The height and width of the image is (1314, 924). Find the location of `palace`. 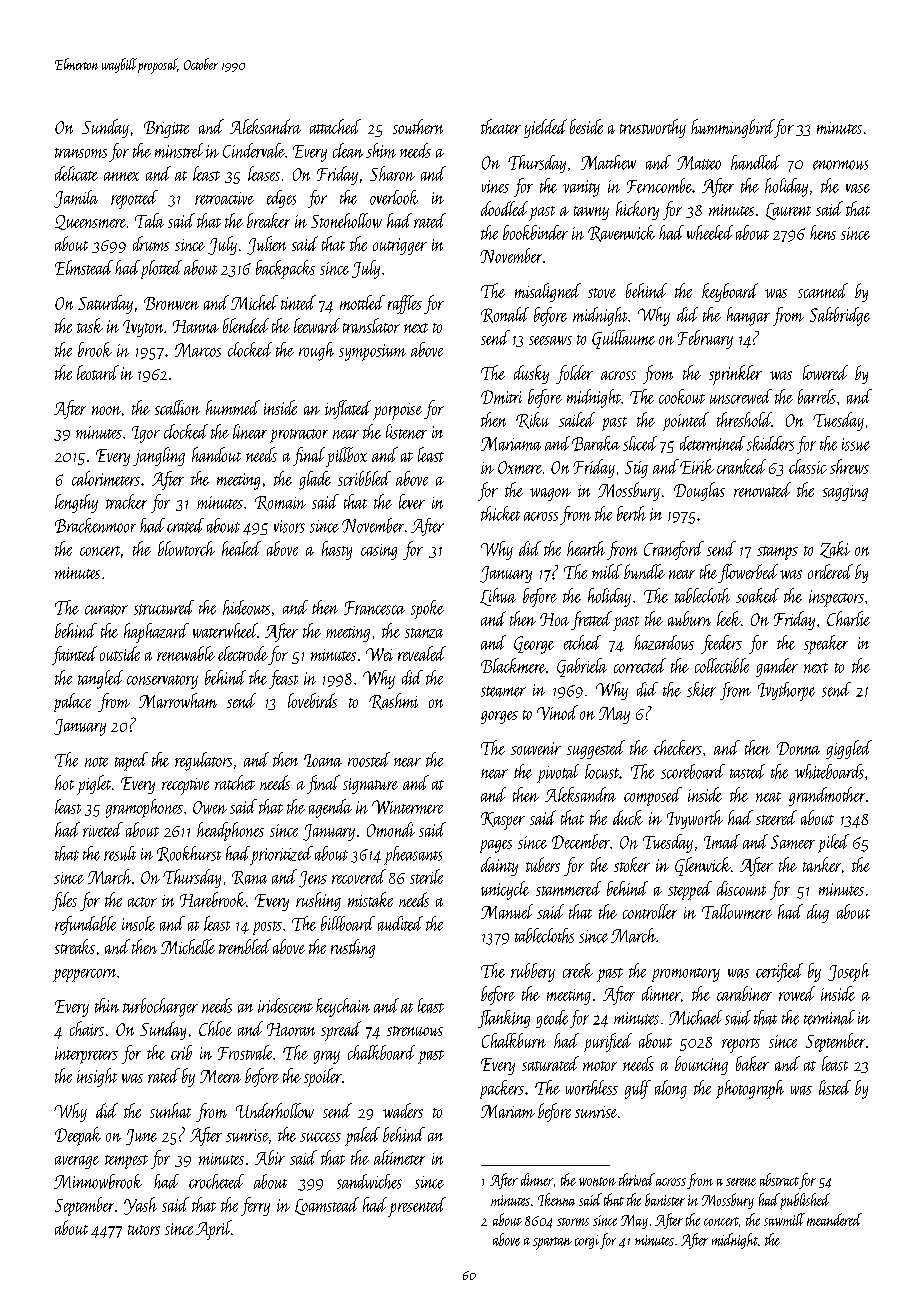

palace is located at coordinates (72, 702).
